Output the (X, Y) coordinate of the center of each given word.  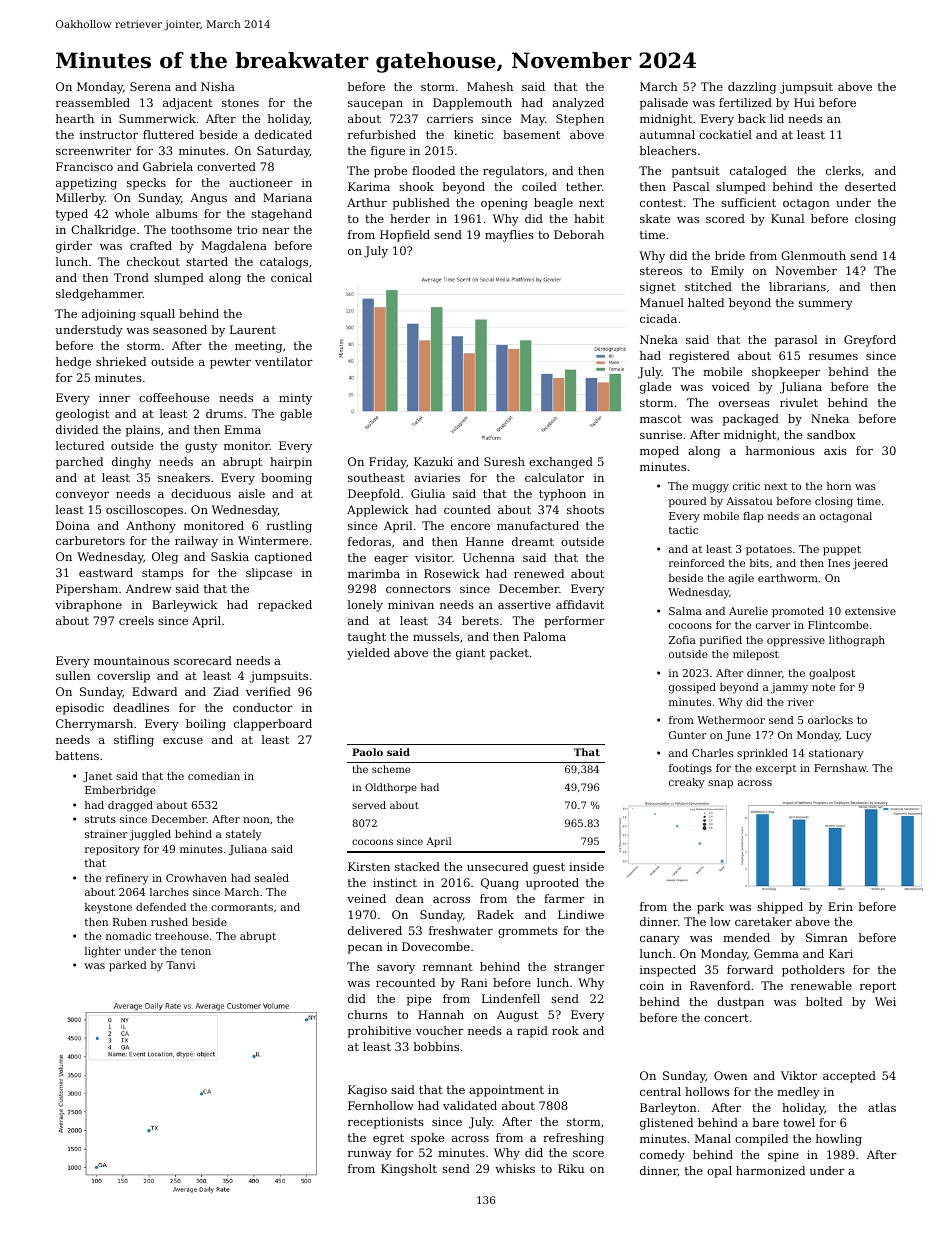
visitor (433, 557)
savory (396, 969)
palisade (664, 104)
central (660, 1091)
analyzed (578, 104)
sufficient (748, 202)
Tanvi (180, 965)
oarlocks (830, 720)
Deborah (579, 234)
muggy (710, 488)
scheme (391, 769)
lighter (103, 952)
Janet (97, 777)
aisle (251, 493)
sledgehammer (99, 295)
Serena (150, 86)
